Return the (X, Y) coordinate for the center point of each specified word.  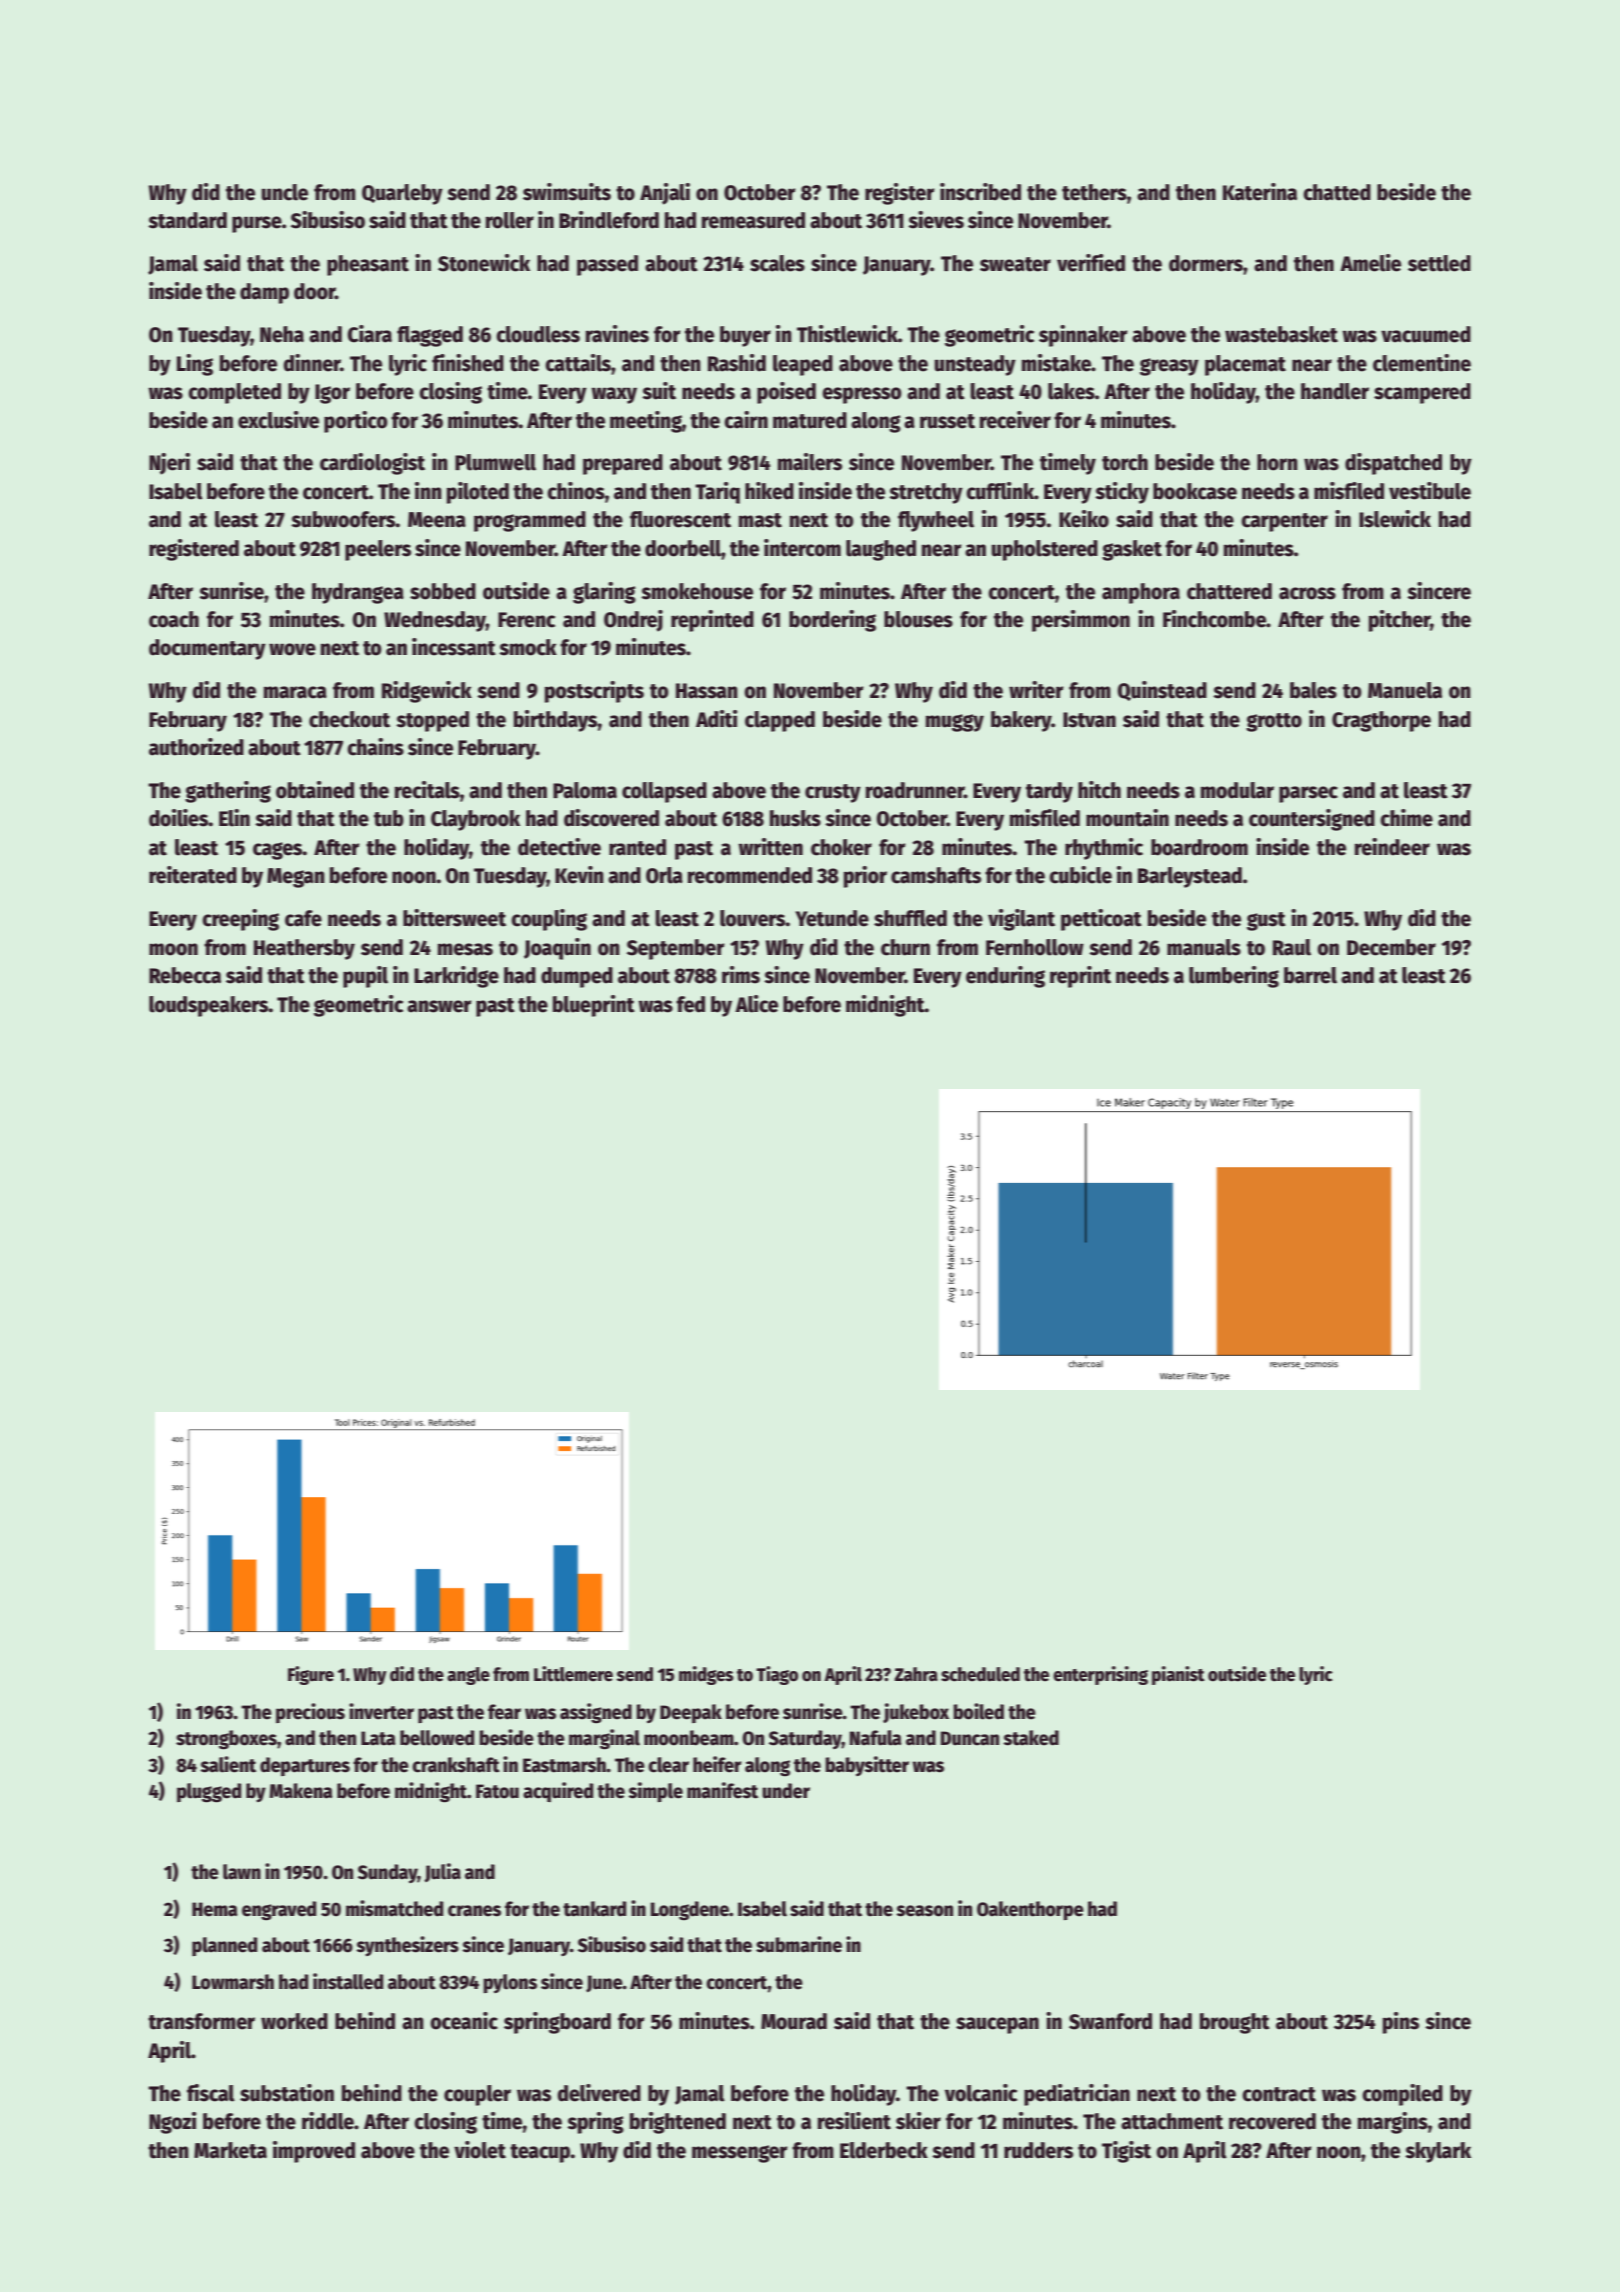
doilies (179, 818)
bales (1313, 690)
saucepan (997, 2025)
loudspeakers (209, 1006)
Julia (442, 1872)
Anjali (665, 194)
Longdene (690, 1911)
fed (690, 1004)
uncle (284, 192)
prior (865, 877)
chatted (1337, 192)
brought (1235, 2023)
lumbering (1234, 977)
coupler (477, 2095)
